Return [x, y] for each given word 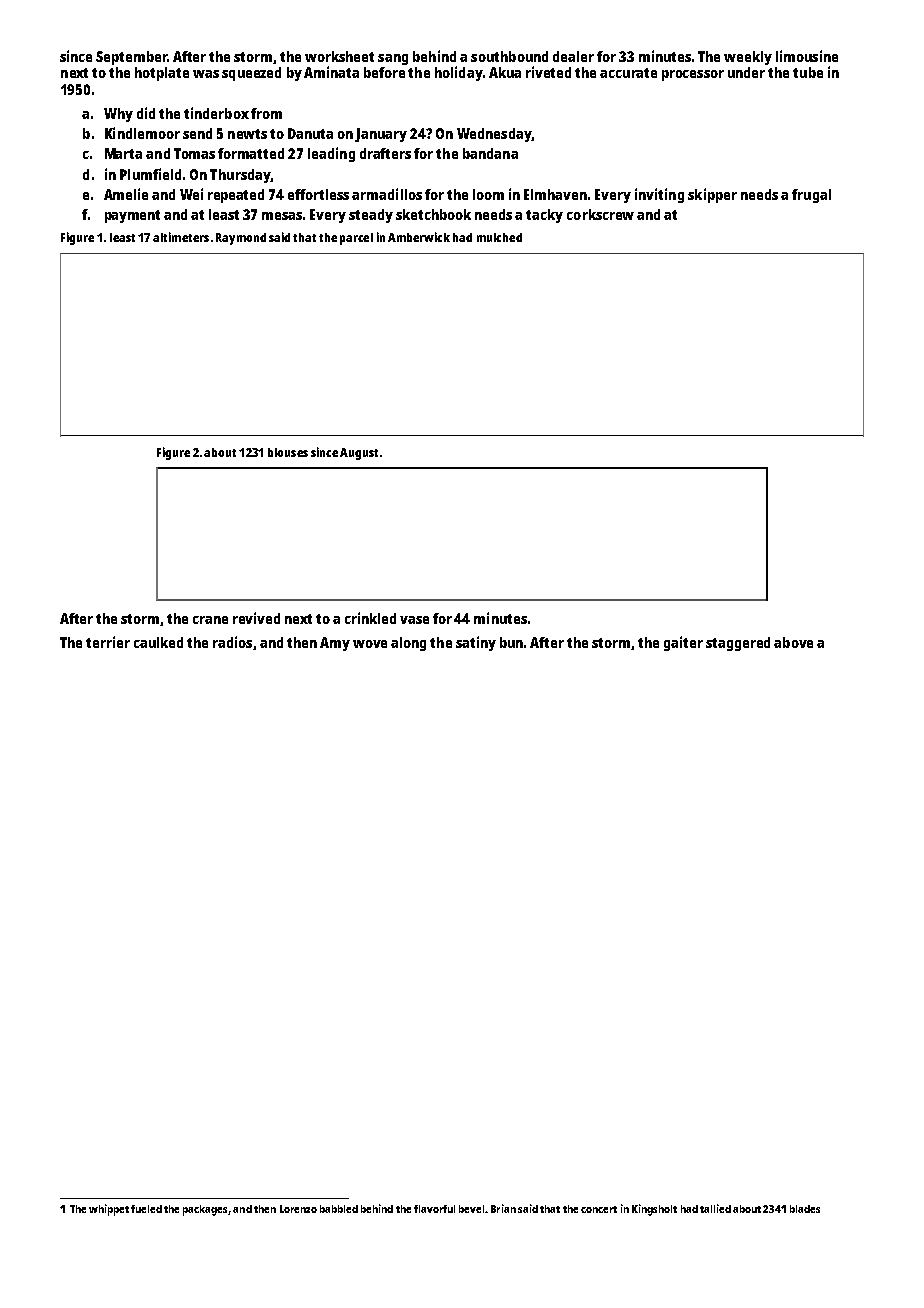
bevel [471, 1209]
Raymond [241, 239]
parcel [356, 239]
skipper [712, 195]
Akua [505, 72]
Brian [503, 1208]
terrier [108, 642]
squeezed [251, 74]
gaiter [683, 643]
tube [808, 72]
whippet [109, 1210]
